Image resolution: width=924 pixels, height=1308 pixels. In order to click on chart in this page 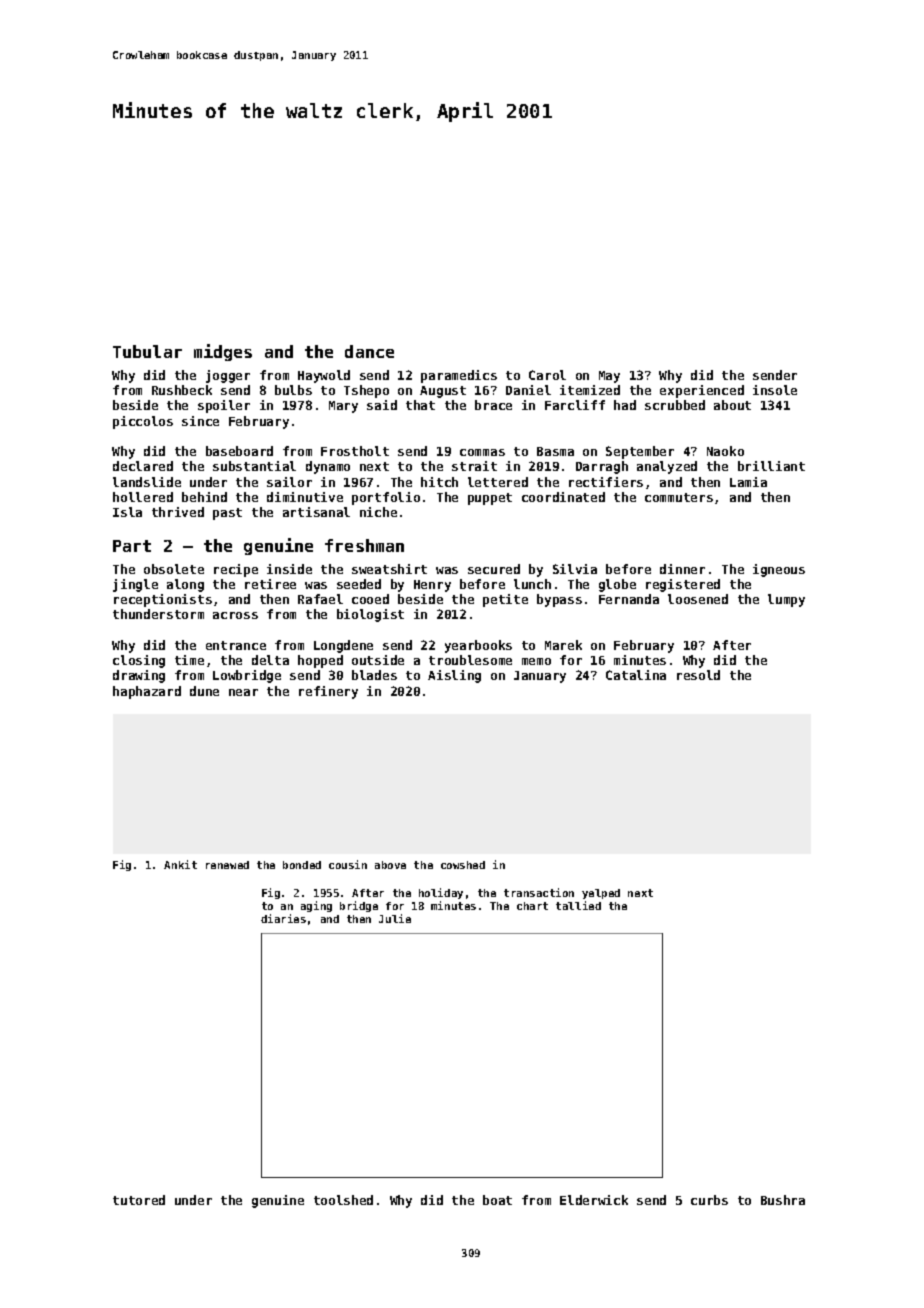, I will do `click(532, 906)`.
